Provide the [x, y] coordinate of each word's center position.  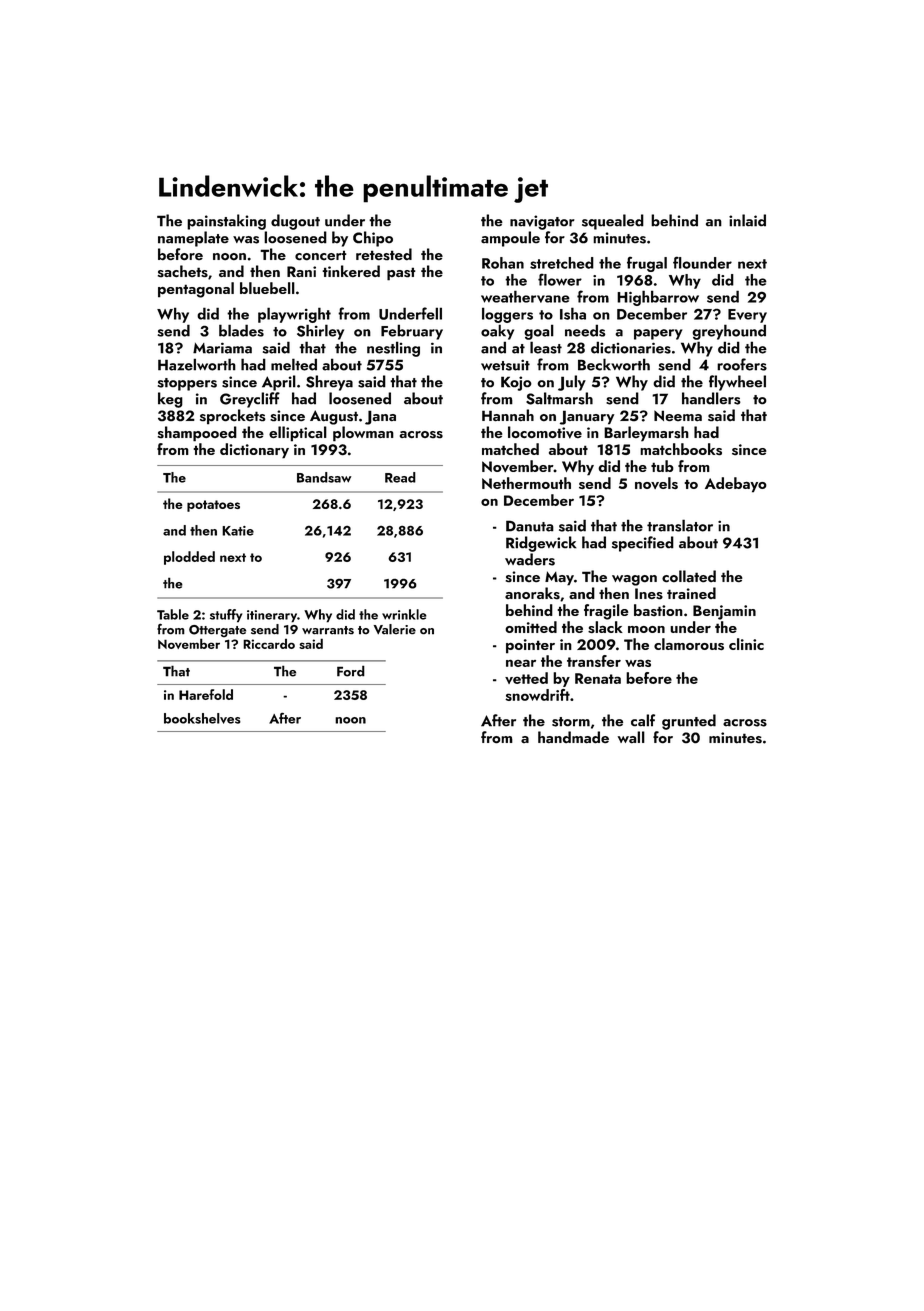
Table [173, 614]
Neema [678, 415]
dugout [295, 222]
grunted [689, 722]
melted [294, 364]
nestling [393, 349]
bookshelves [202, 718]
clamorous [689, 644]
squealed [613, 222]
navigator [542, 222]
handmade [573, 737]
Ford [351, 671]
